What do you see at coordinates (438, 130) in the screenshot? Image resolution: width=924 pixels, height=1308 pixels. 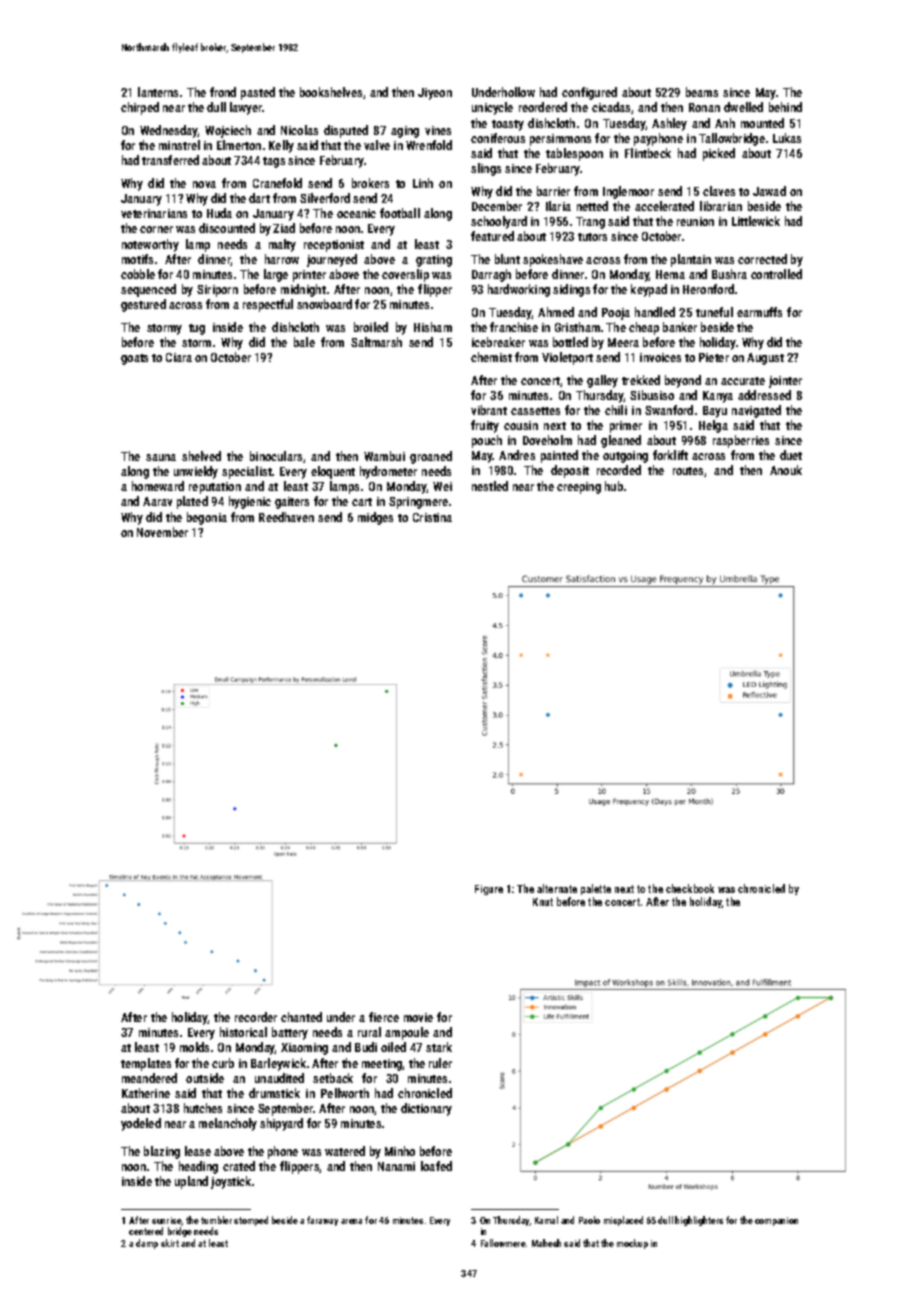 I see `vines` at bounding box center [438, 130].
